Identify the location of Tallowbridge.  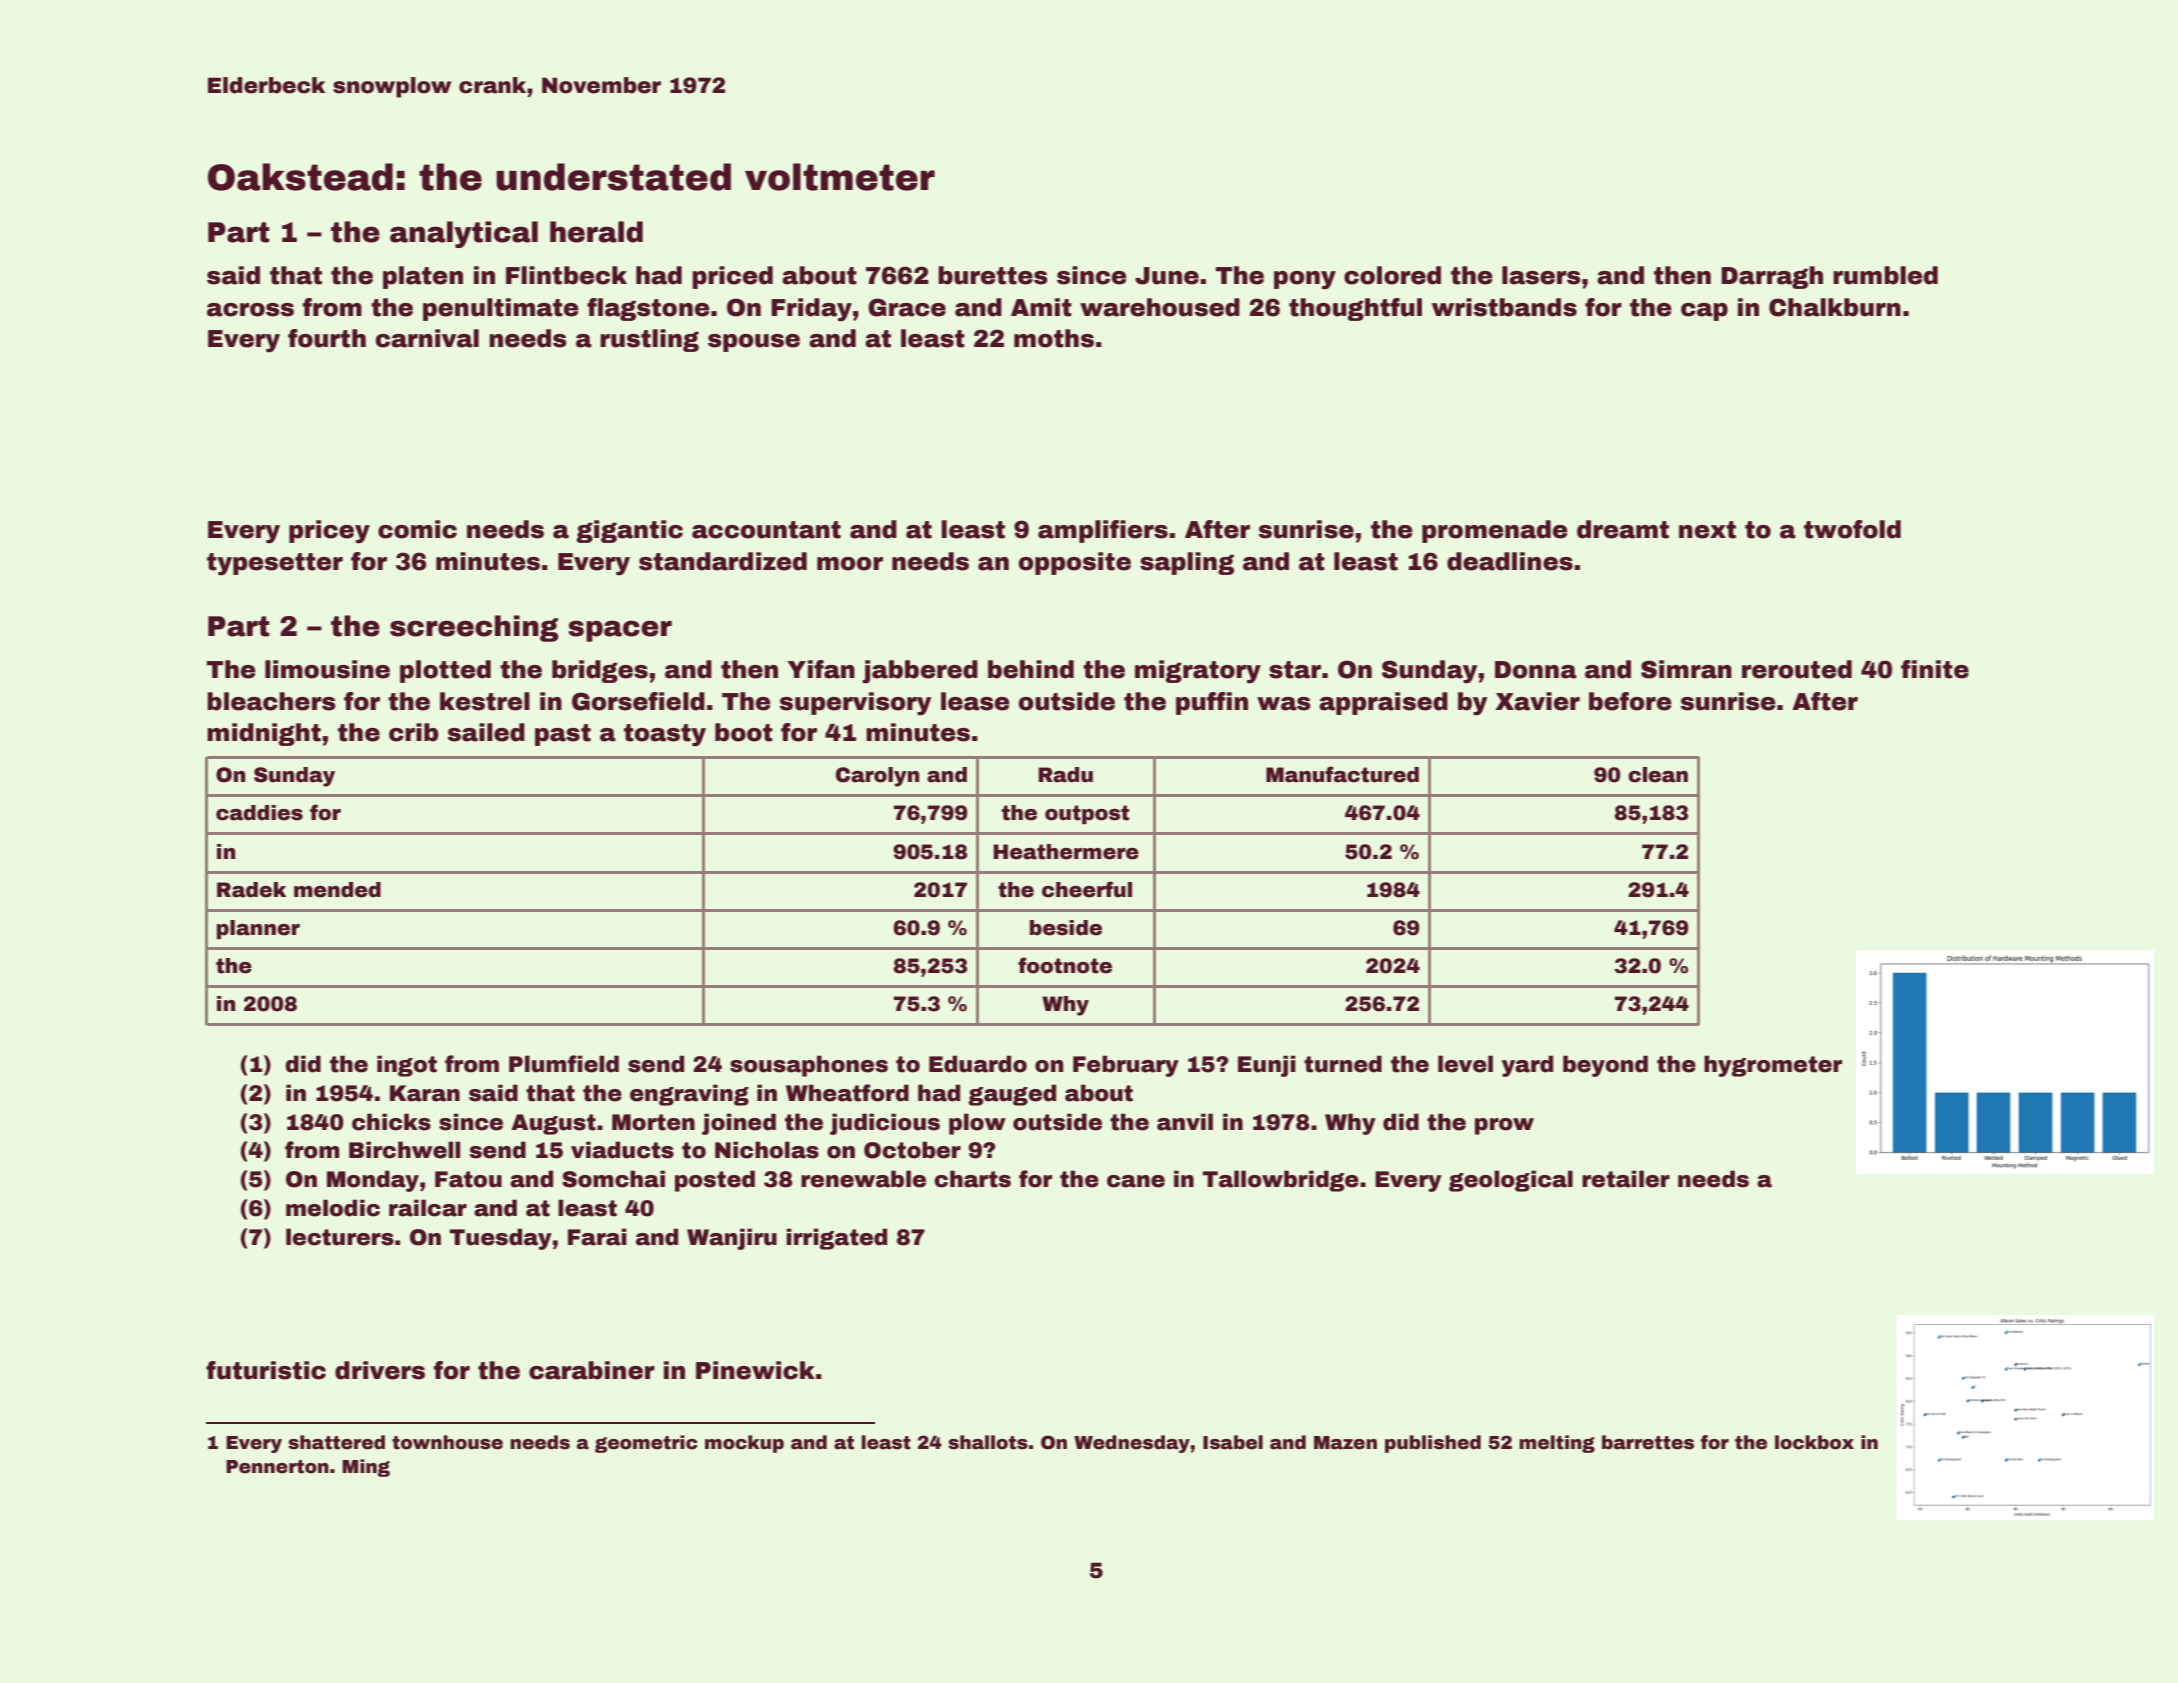
(1280, 1181).
